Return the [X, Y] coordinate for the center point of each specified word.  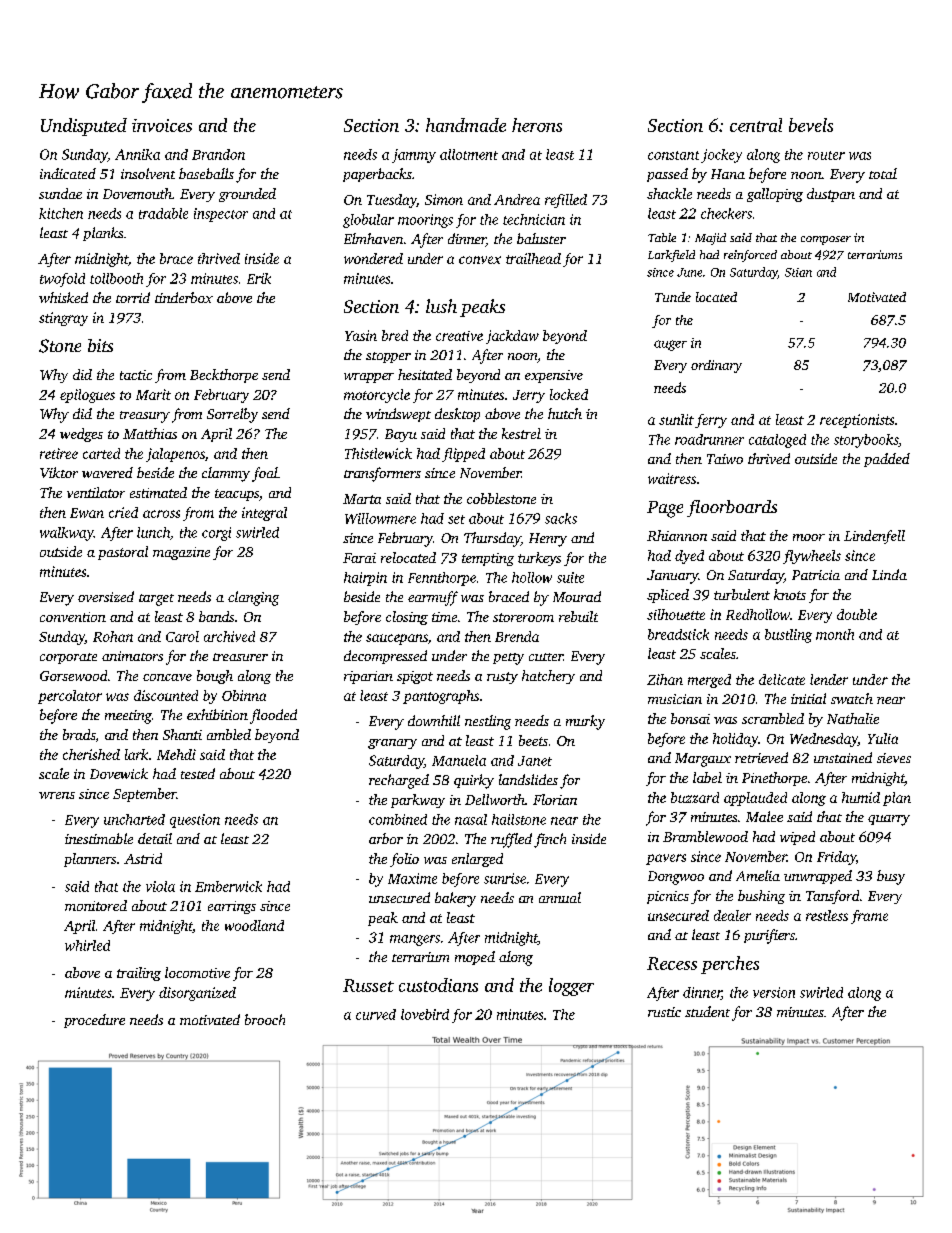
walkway [67, 534]
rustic [664, 1012]
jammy [414, 156]
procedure [94, 1021]
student [707, 1011]
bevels [811, 125]
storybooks [866, 441]
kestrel [521, 433]
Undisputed [84, 127]
